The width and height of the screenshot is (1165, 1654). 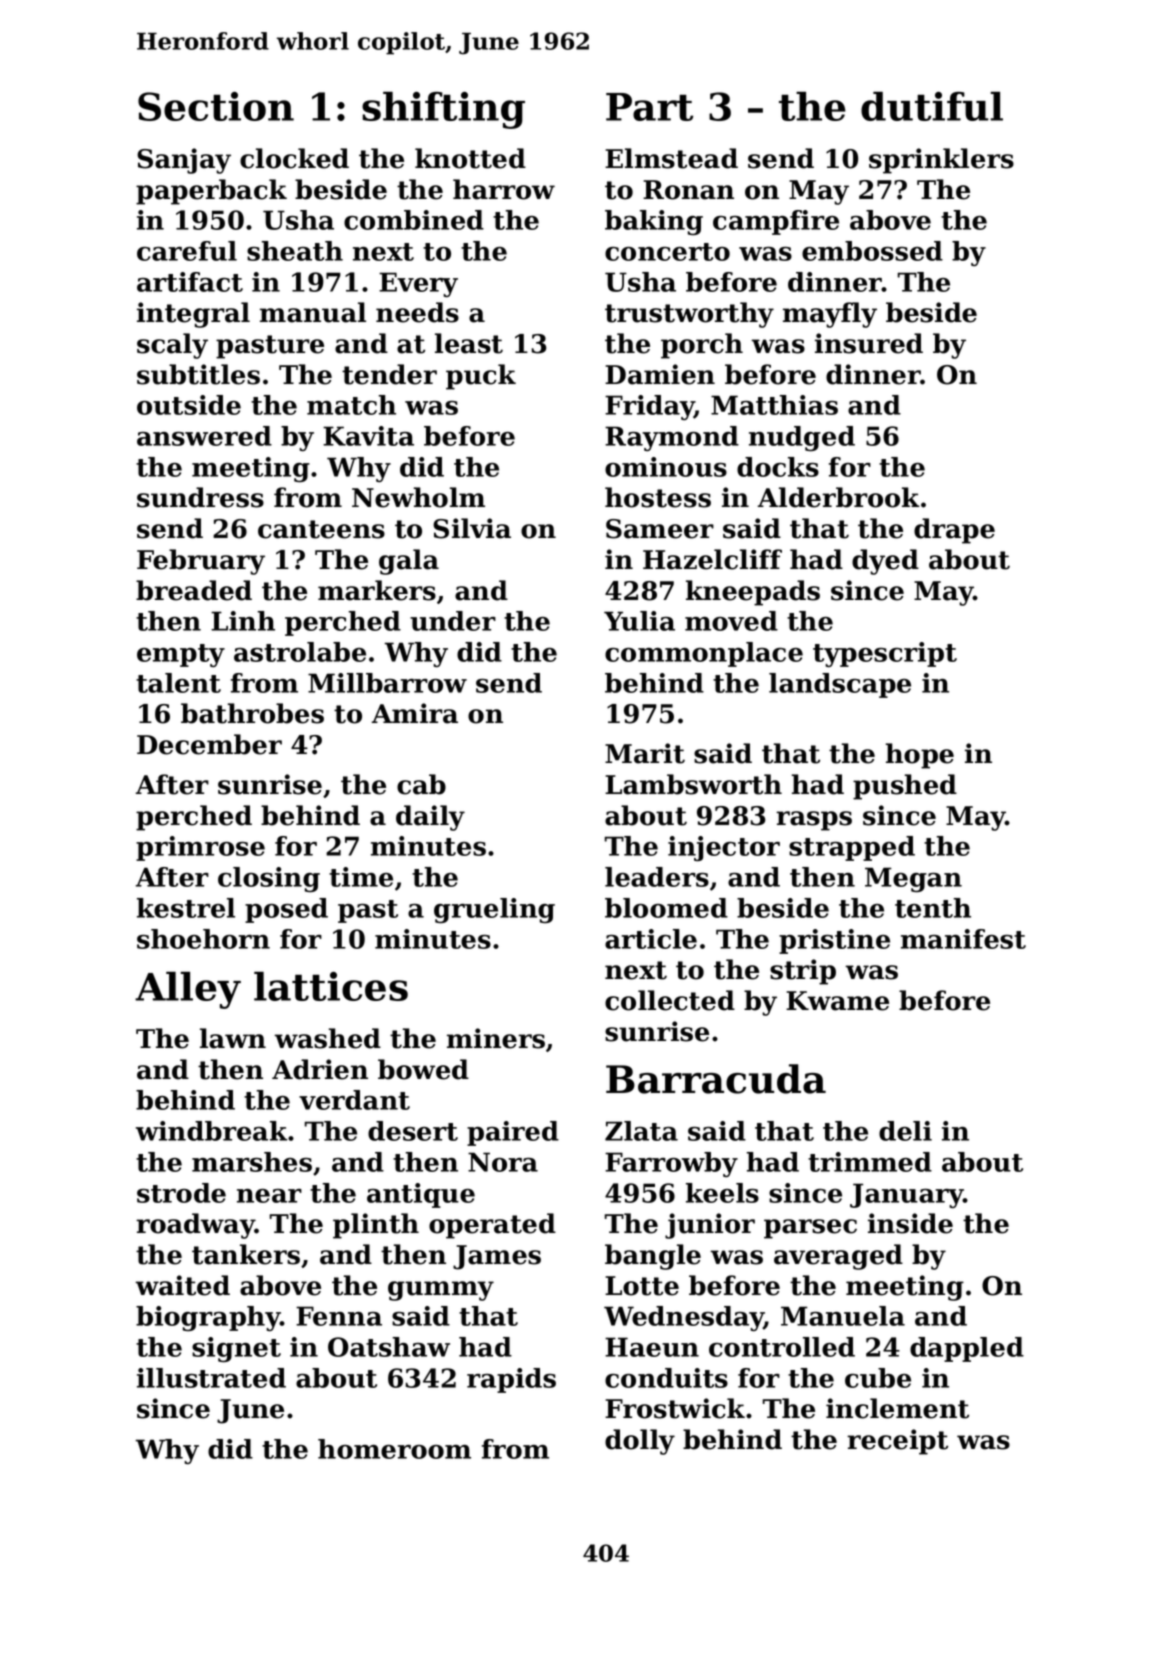 What do you see at coordinates (932, 106) in the screenshot?
I see `dutiful` at bounding box center [932, 106].
